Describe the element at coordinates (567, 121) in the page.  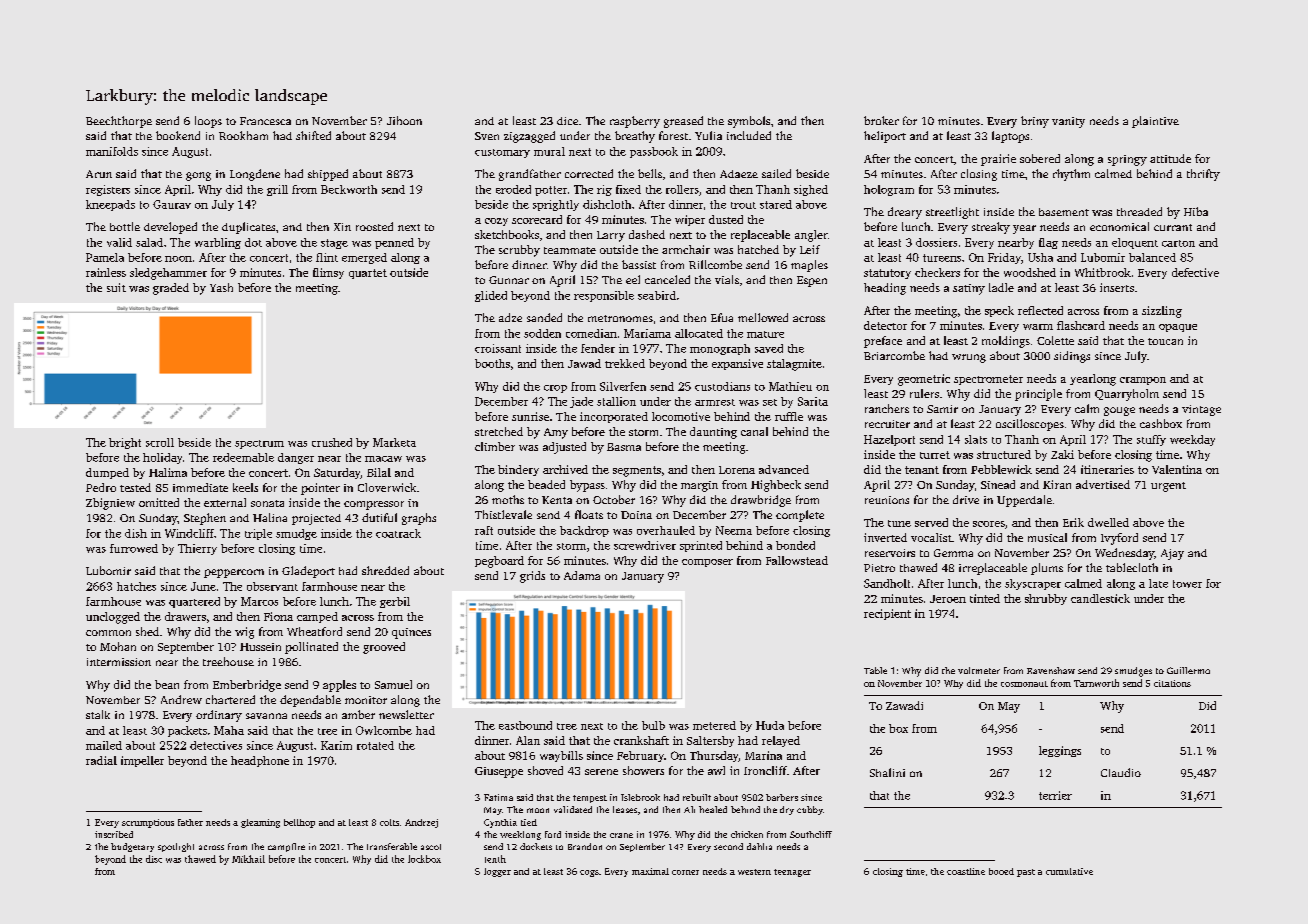
I see `dice` at that location.
